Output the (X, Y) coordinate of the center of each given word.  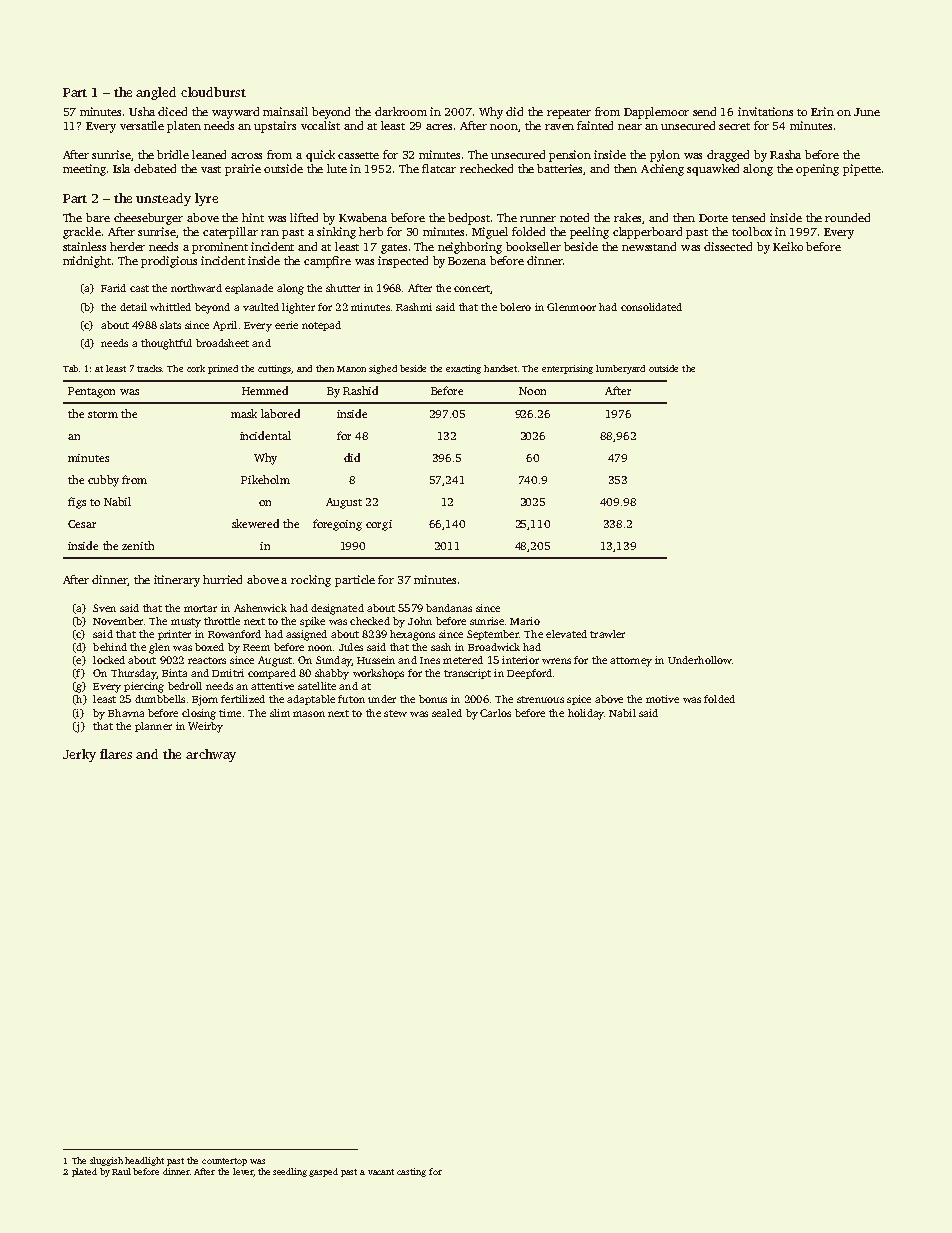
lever (243, 1171)
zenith (138, 545)
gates (394, 249)
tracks (150, 368)
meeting (84, 170)
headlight (144, 1161)
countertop (224, 1162)
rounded (847, 217)
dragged (728, 156)
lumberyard (620, 369)
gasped (323, 1172)
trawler (607, 634)
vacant (381, 1172)
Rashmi (414, 307)
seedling (290, 1172)
